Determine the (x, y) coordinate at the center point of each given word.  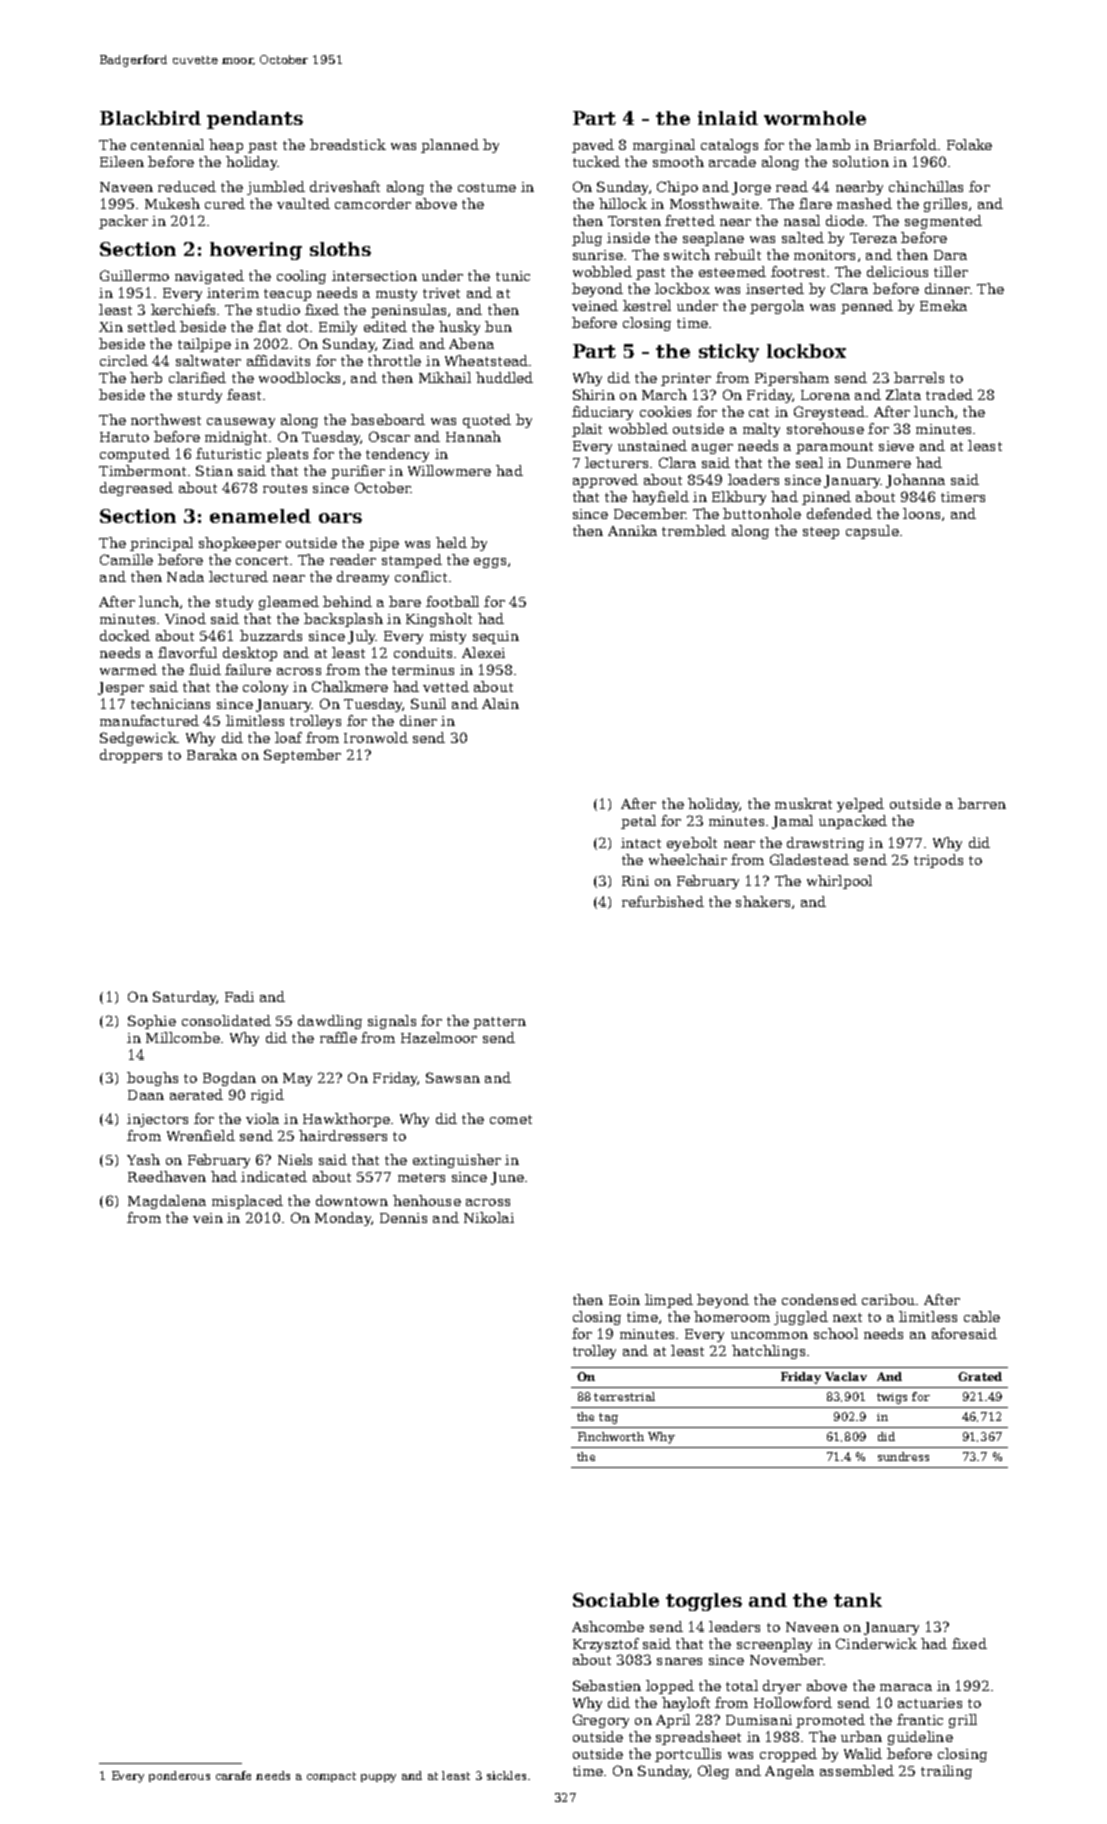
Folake (969, 144)
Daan (146, 1095)
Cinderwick (876, 1643)
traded (949, 394)
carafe (233, 1775)
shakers (763, 901)
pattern (499, 1023)
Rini (635, 881)
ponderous (179, 1776)
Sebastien (607, 1685)
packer (123, 222)
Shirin (594, 394)
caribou (888, 1299)
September (302, 756)
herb (146, 377)
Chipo (677, 188)
